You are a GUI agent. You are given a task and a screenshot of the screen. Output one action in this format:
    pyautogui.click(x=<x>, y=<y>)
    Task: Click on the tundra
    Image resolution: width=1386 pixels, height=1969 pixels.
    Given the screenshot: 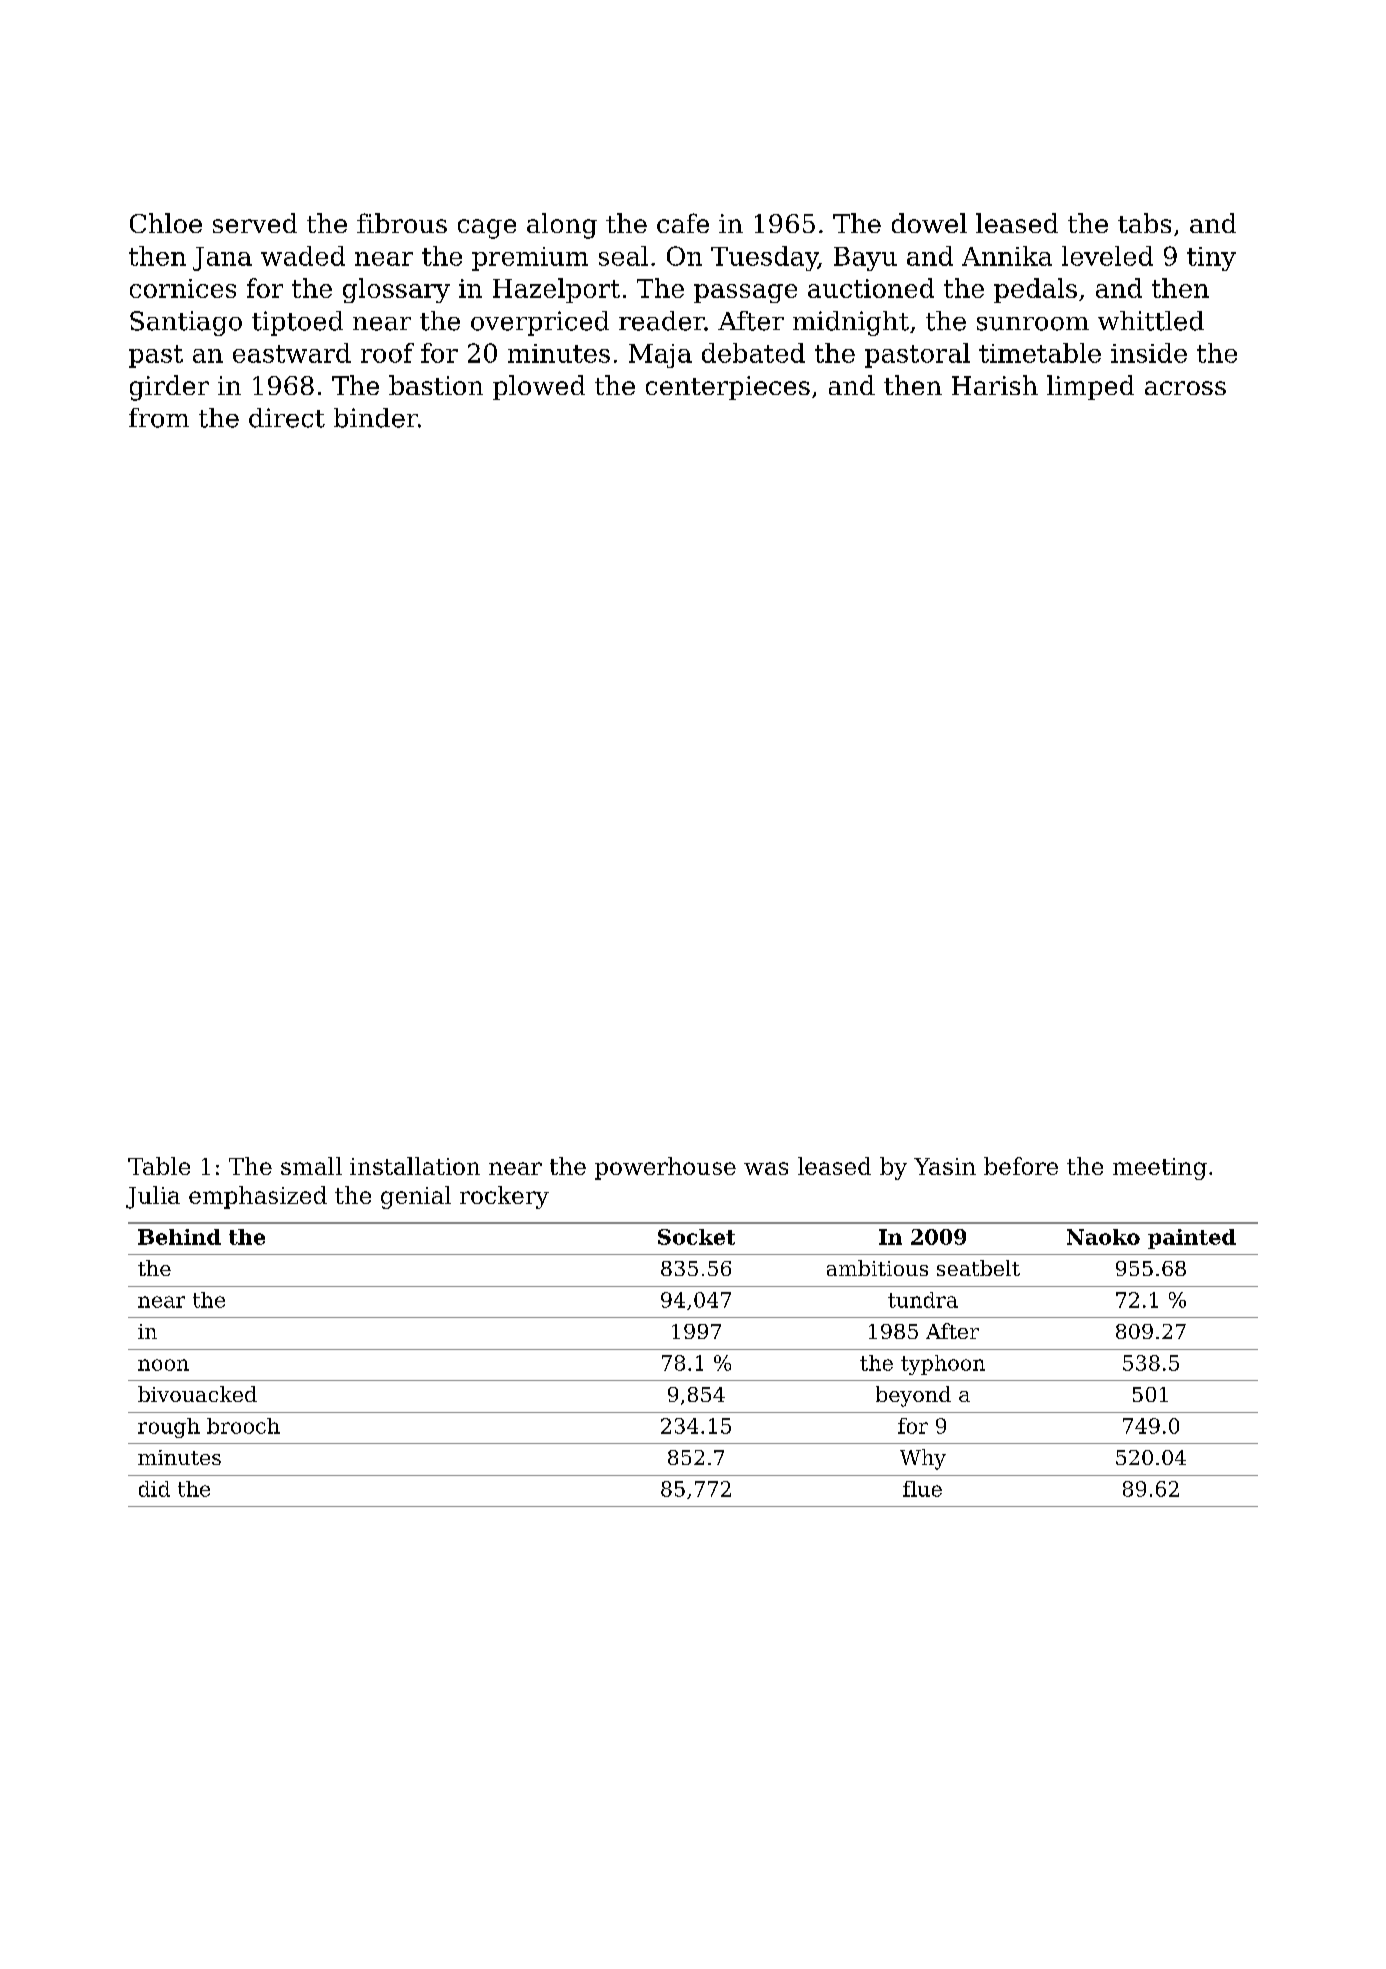 What is the action you would take?
    pyautogui.click(x=923, y=1300)
